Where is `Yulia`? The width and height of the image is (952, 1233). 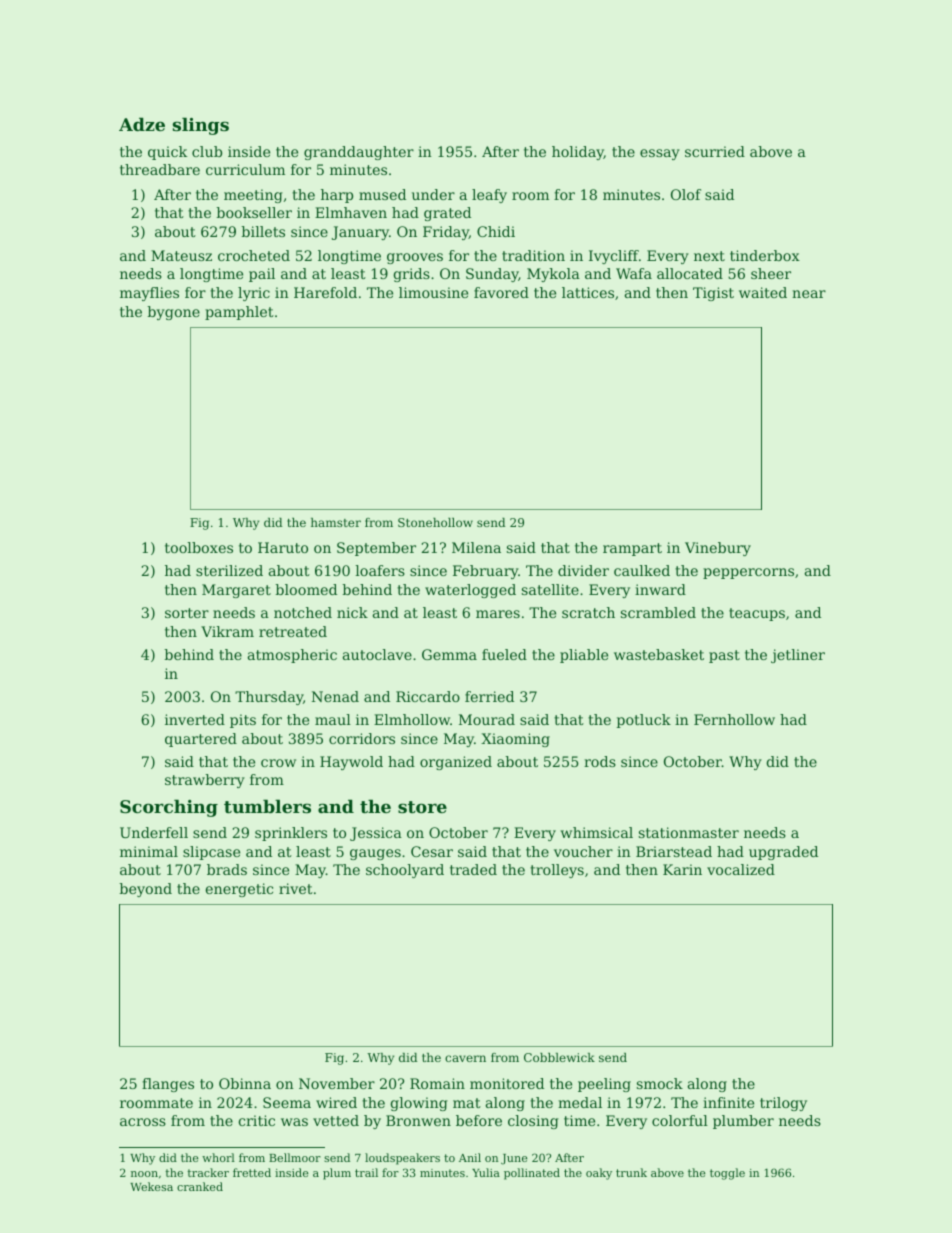 Yulia is located at coordinates (486, 1172).
